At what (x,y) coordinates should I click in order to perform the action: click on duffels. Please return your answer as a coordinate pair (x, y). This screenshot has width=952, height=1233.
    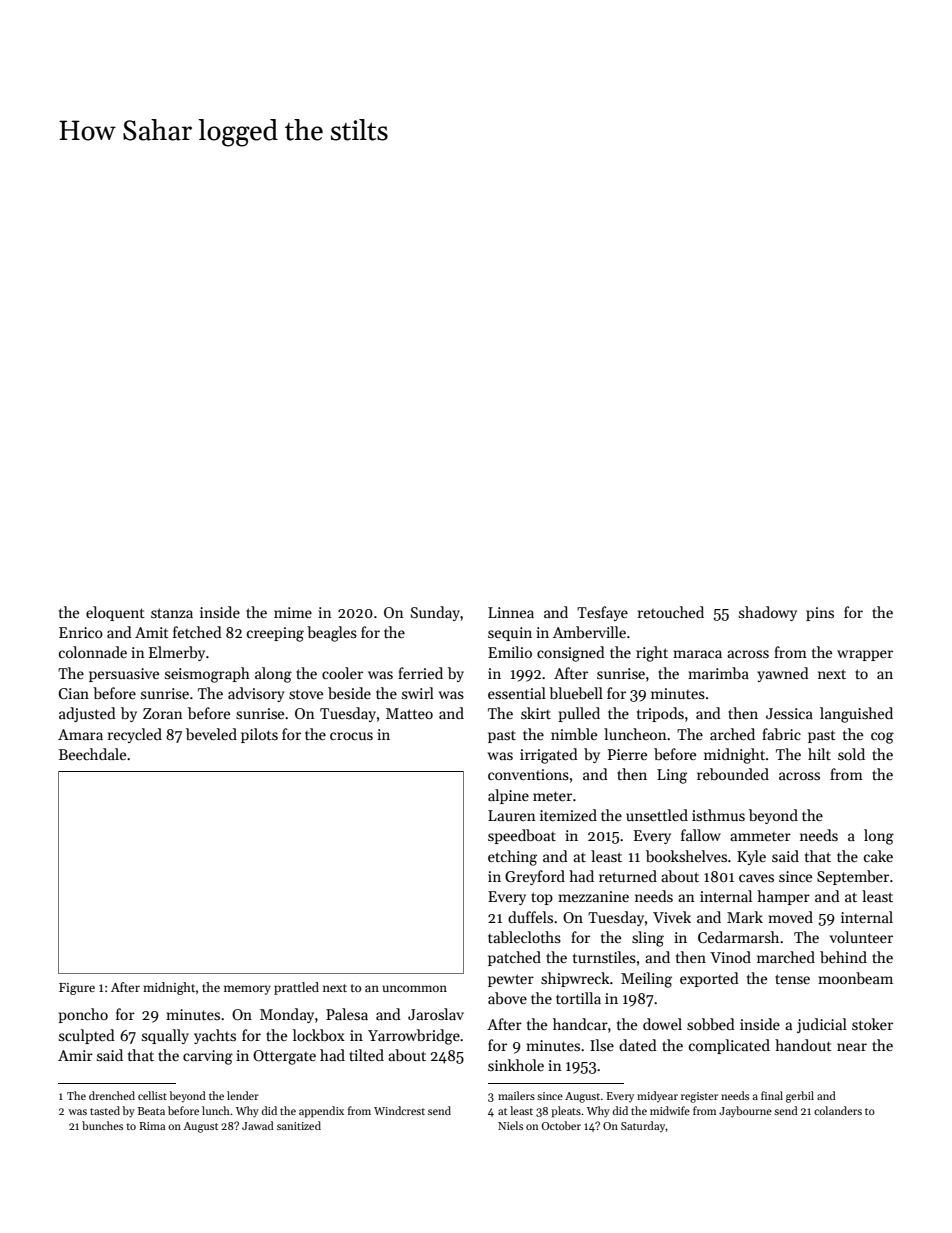
    Looking at the image, I should click on (530, 917).
